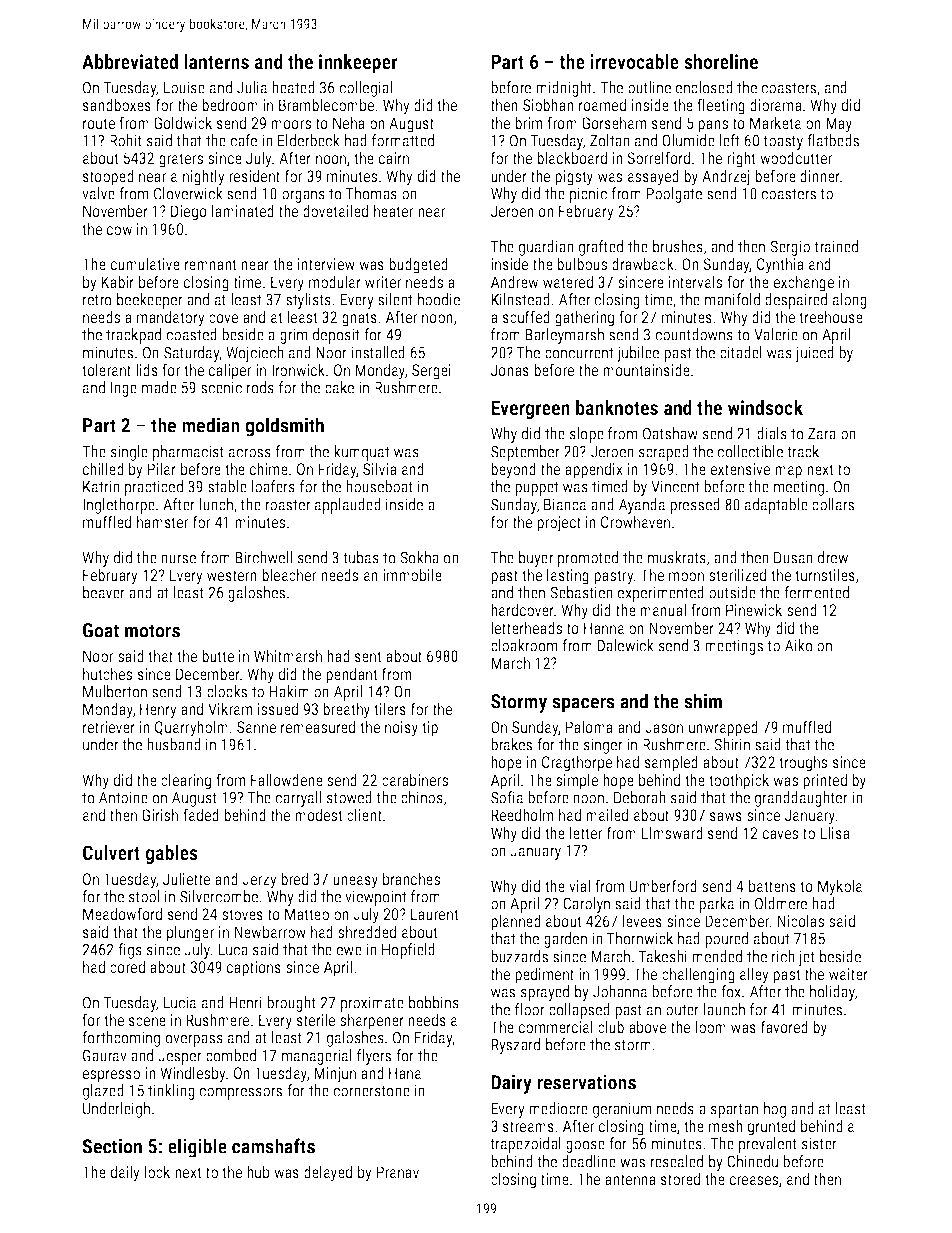 The height and width of the screenshot is (1233, 952). I want to click on irrevocable, so click(634, 61).
